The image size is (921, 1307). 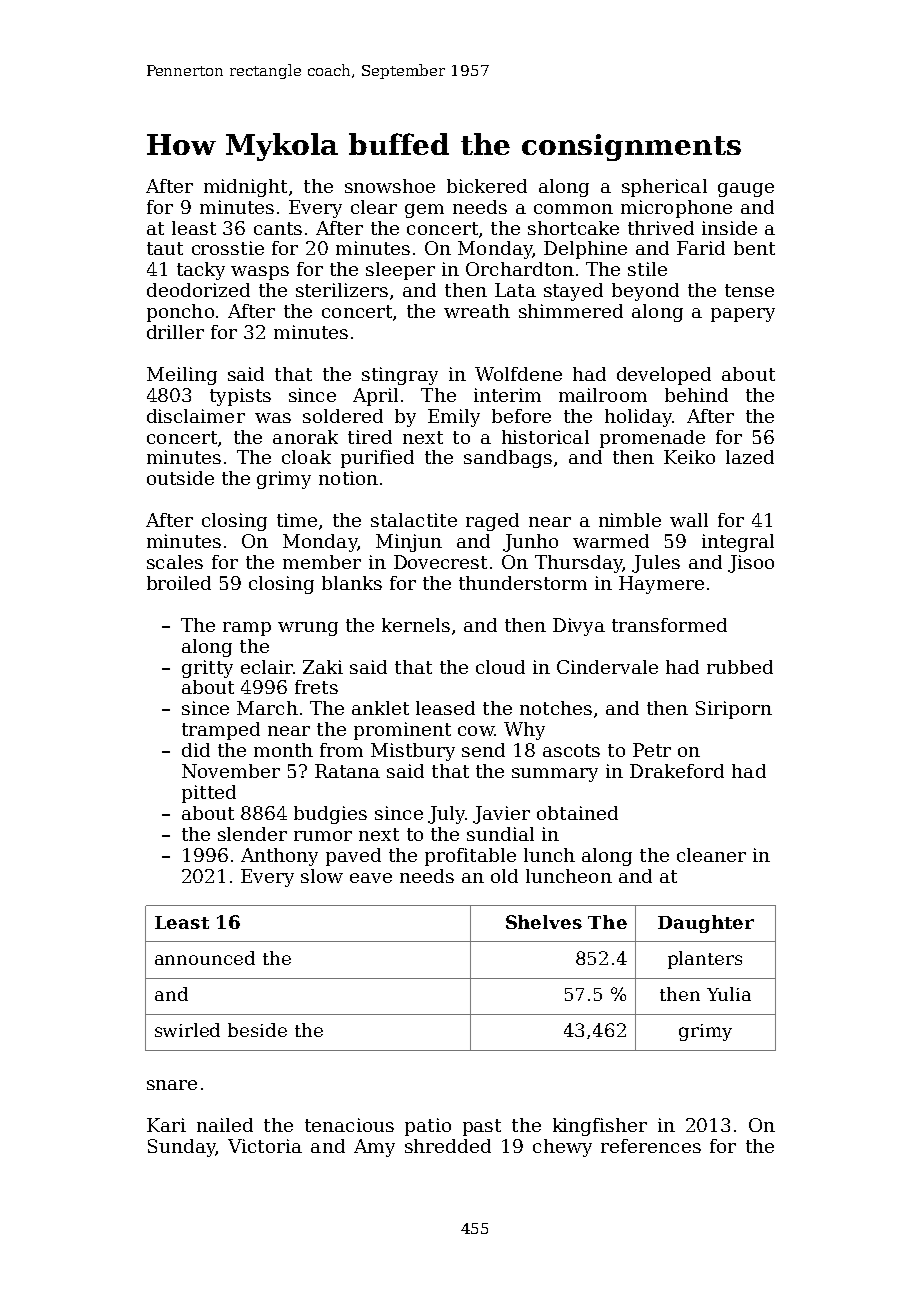 What do you see at coordinates (746, 190) in the page?
I see `gauge` at bounding box center [746, 190].
